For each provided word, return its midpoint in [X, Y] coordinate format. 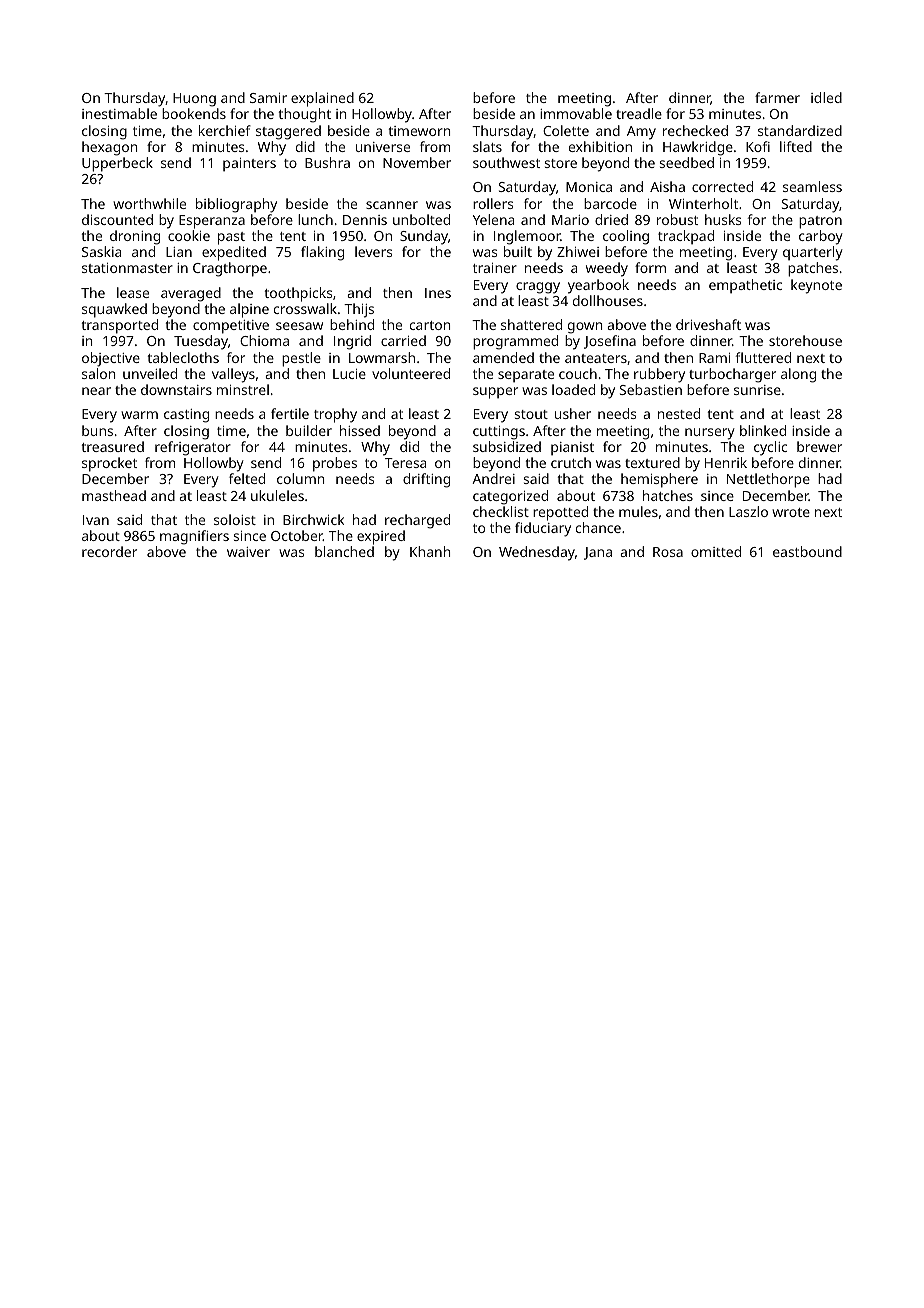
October [297, 535]
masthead [114, 495]
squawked [114, 310]
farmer [777, 97]
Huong [194, 100]
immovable [576, 113]
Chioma [264, 340]
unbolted [421, 219]
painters [249, 164]
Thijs [359, 310]
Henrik [726, 462]
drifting [426, 480]
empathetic [745, 286]
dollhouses [608, 300]
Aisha [667, 186]
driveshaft [708, 324]
